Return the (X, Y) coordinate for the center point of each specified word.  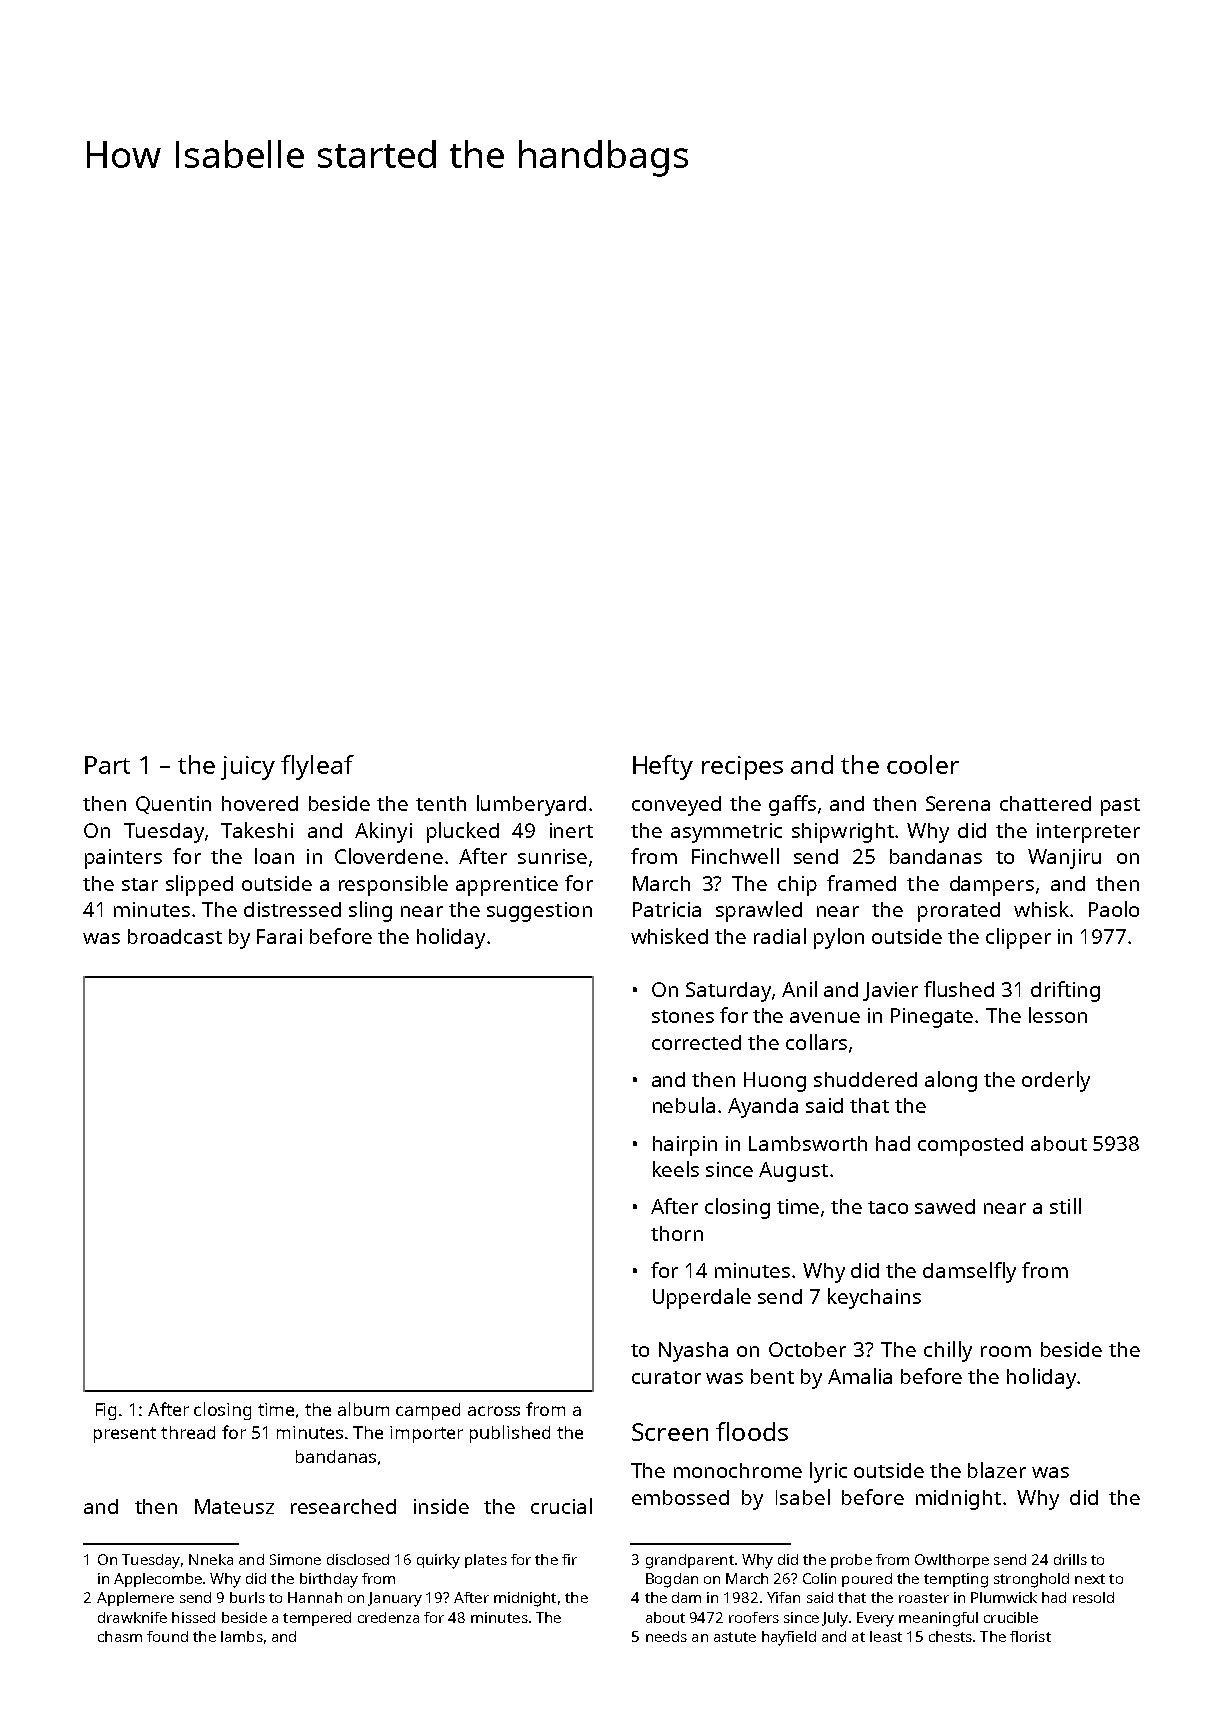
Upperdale (702, 1298)
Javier (890, 991)
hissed (193, 1617)
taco (888, 1207)
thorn (677, 1233)
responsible (393, 885)
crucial (561, 1506)
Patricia (667, 909)
